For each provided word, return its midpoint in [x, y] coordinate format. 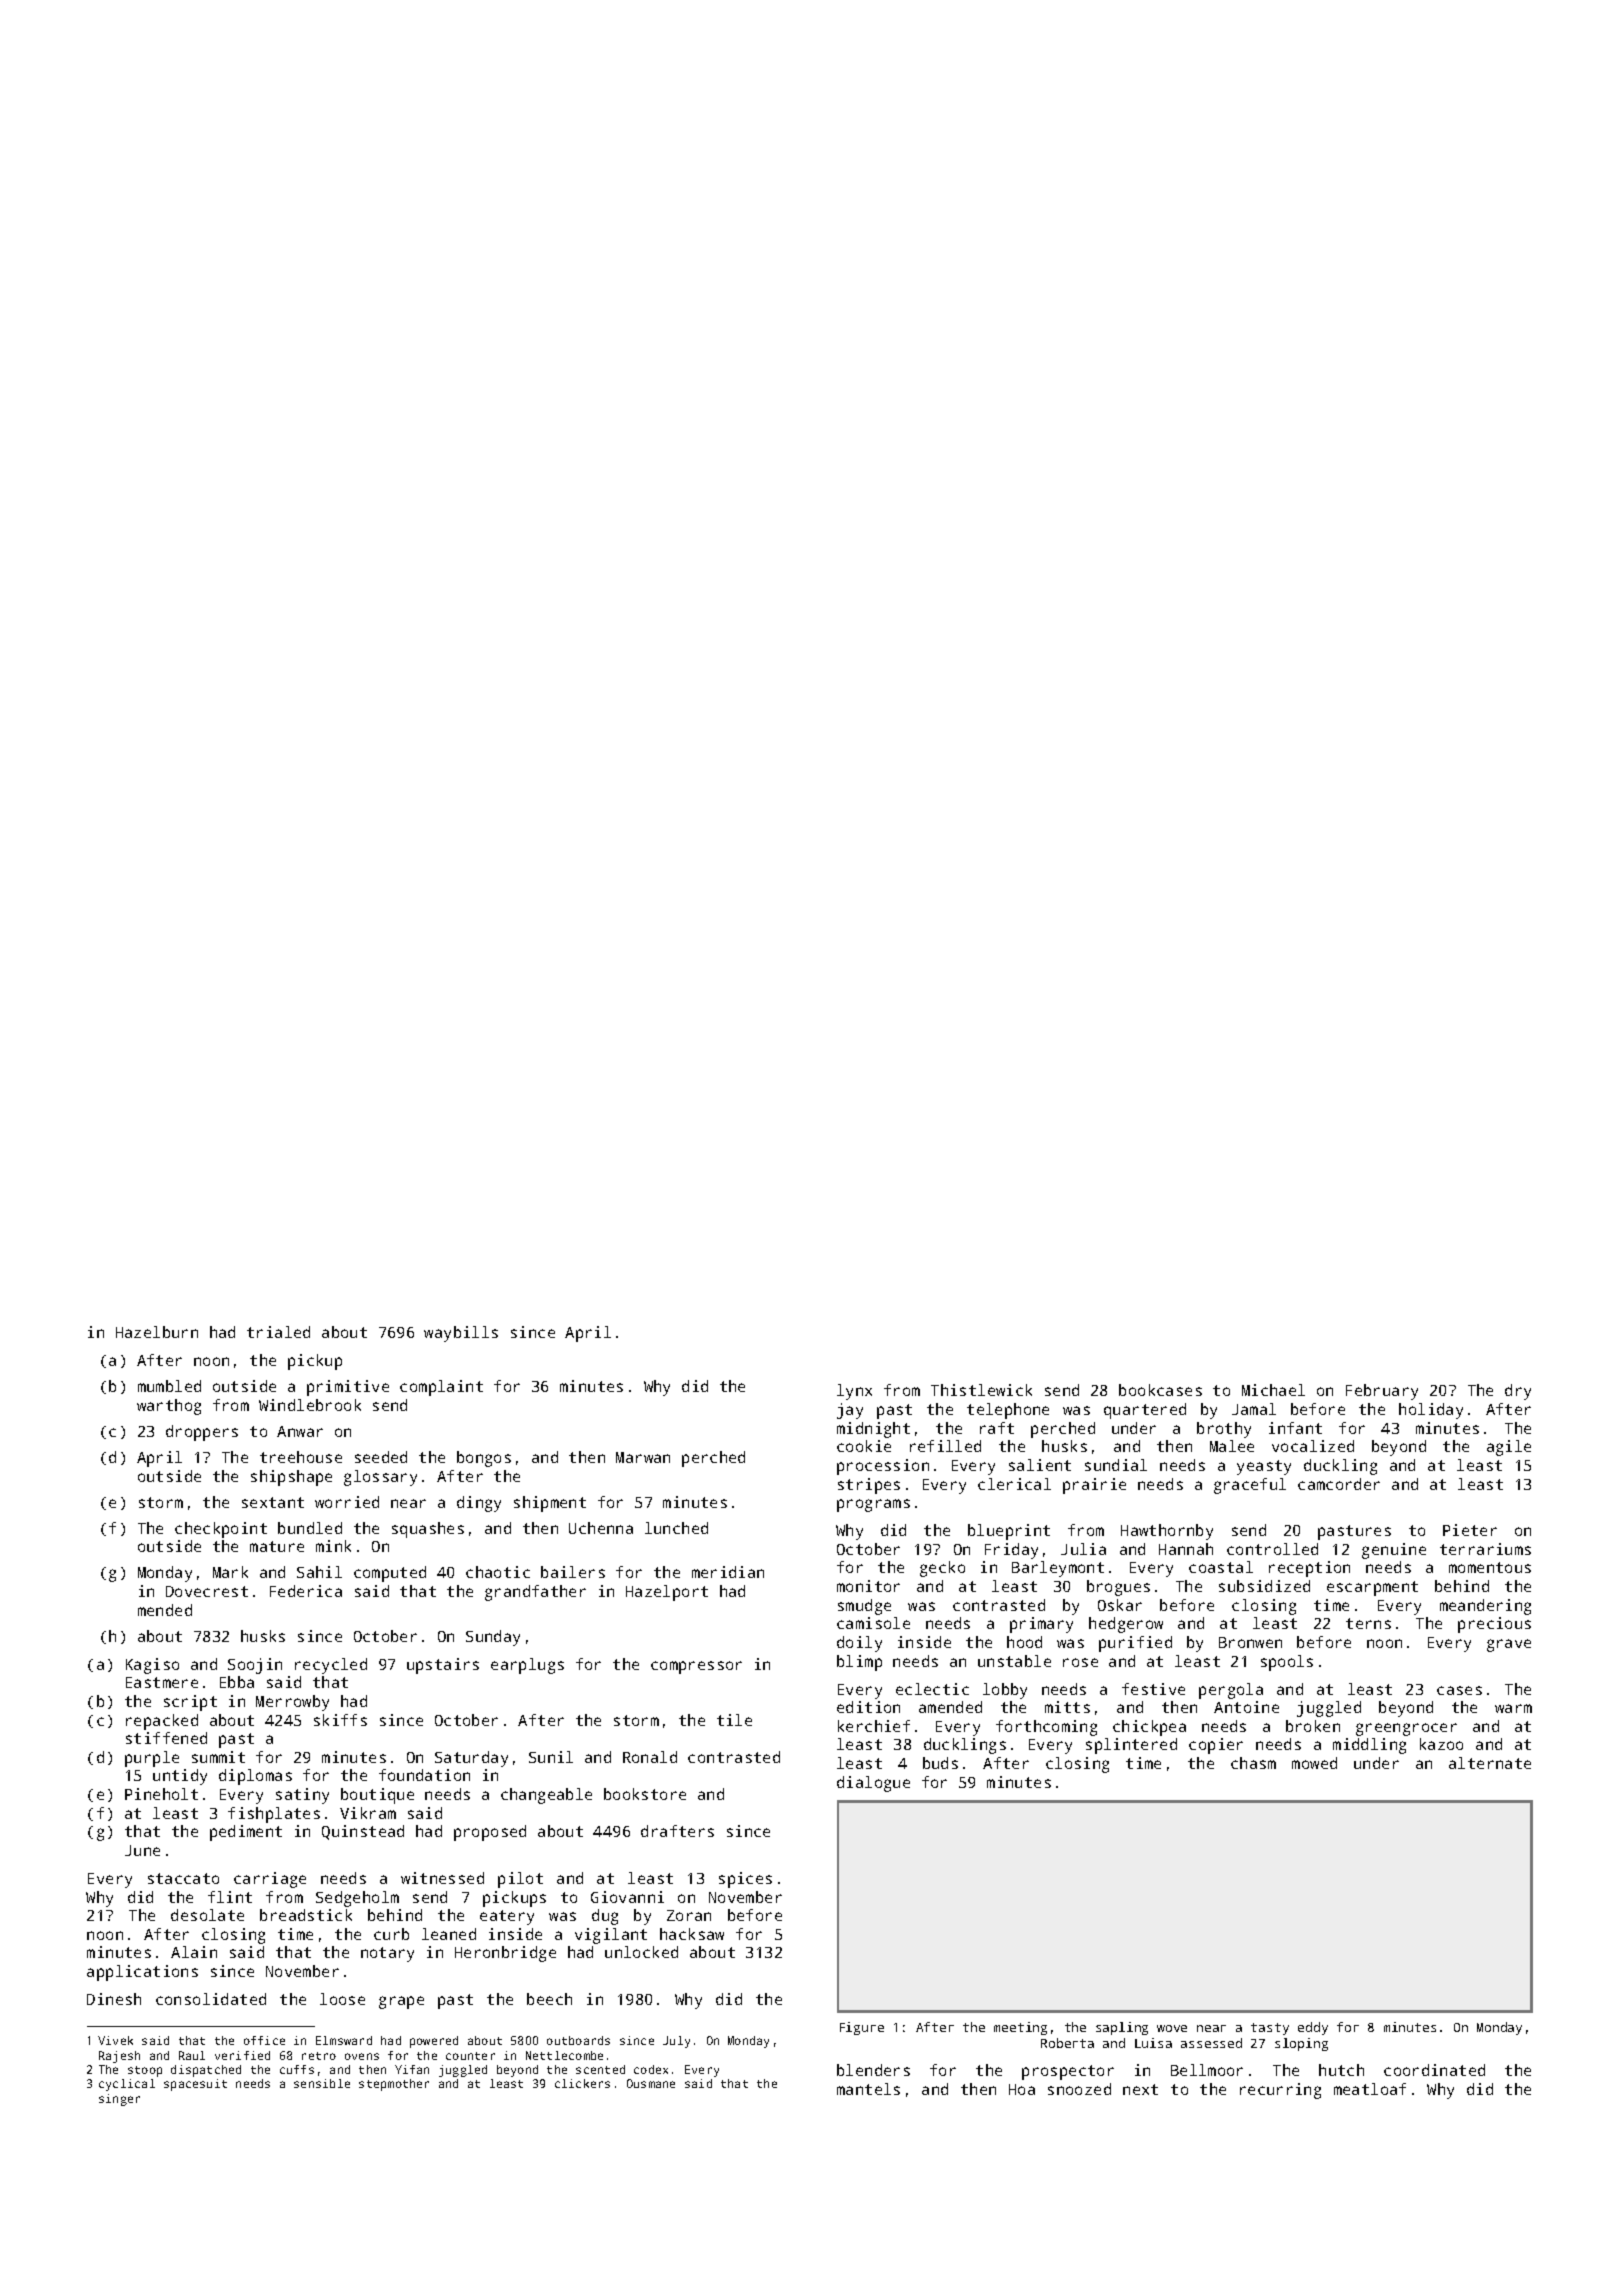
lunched [676, 1528]
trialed [278, 1332]
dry [1518, 1392]
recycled [331, 1666]
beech [549, 1999]
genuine [1394, 1551]
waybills [461, 1334]
